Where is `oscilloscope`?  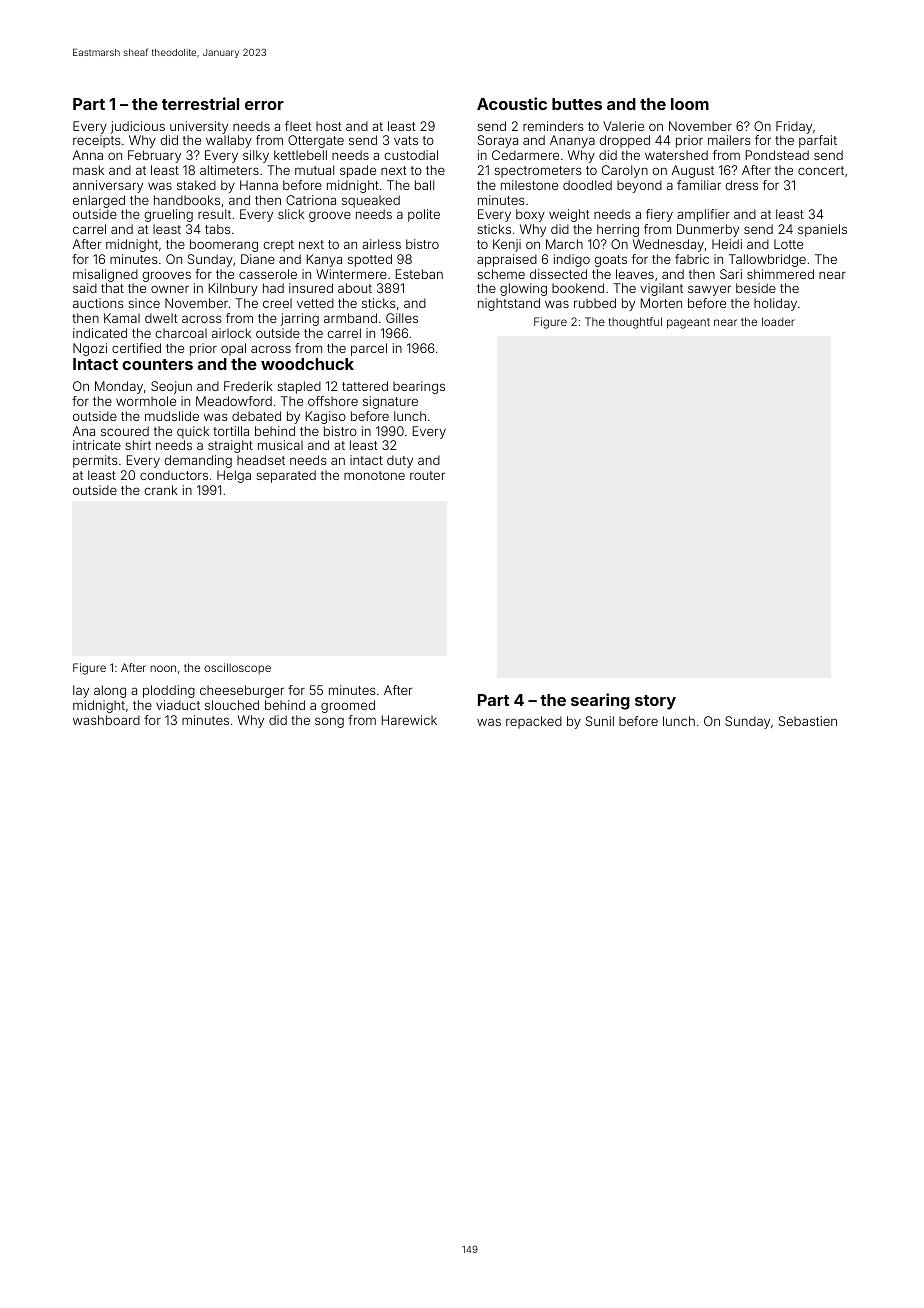
oscilloscope is located at coordinates (237, 668).
